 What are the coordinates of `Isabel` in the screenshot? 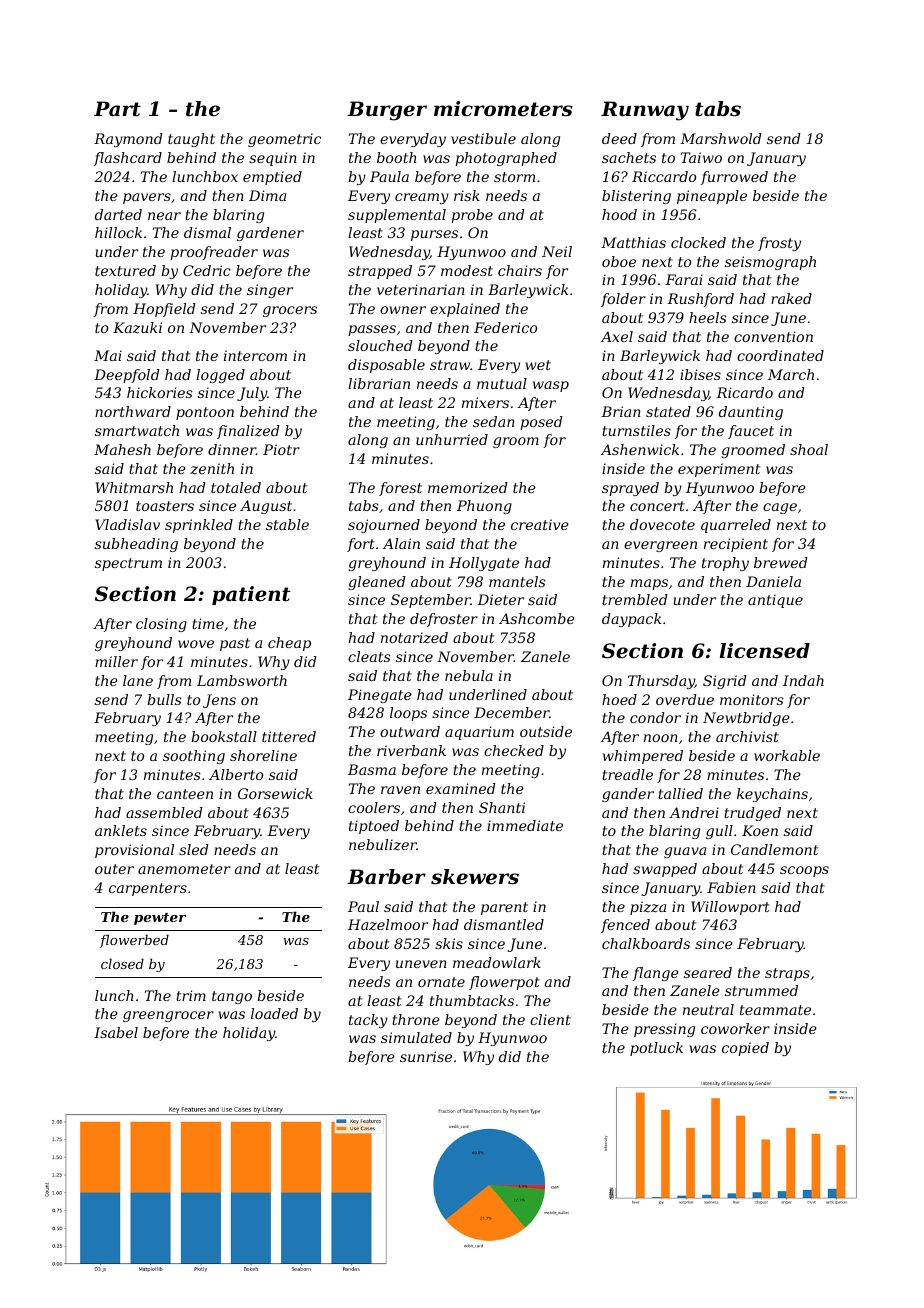 It's located at (116, 1032).
